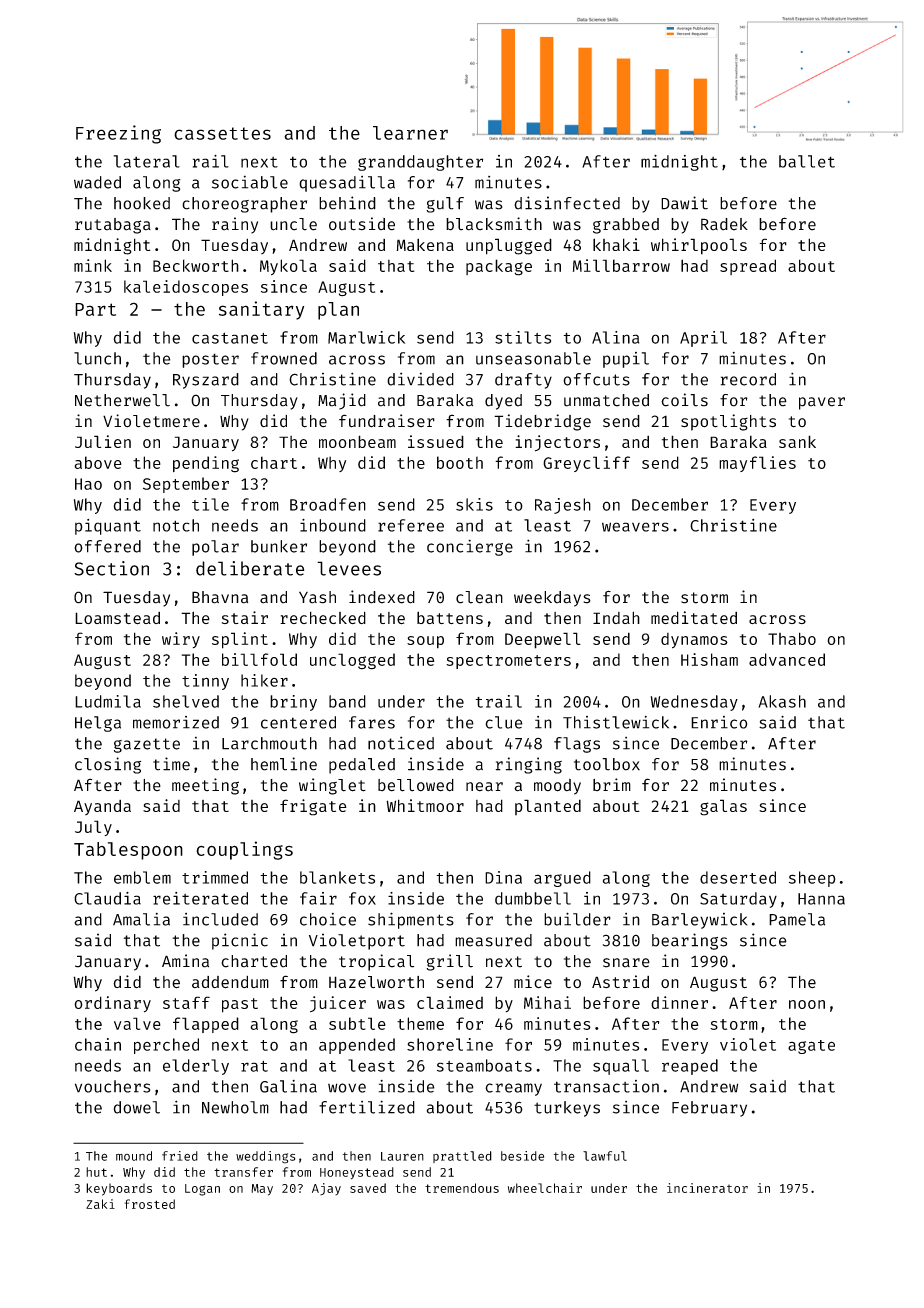 This image has width=924, height=1308. What do you see at coordinates (807, 161) in the image?
I see `ballet` at bounding box center [807, 161].
